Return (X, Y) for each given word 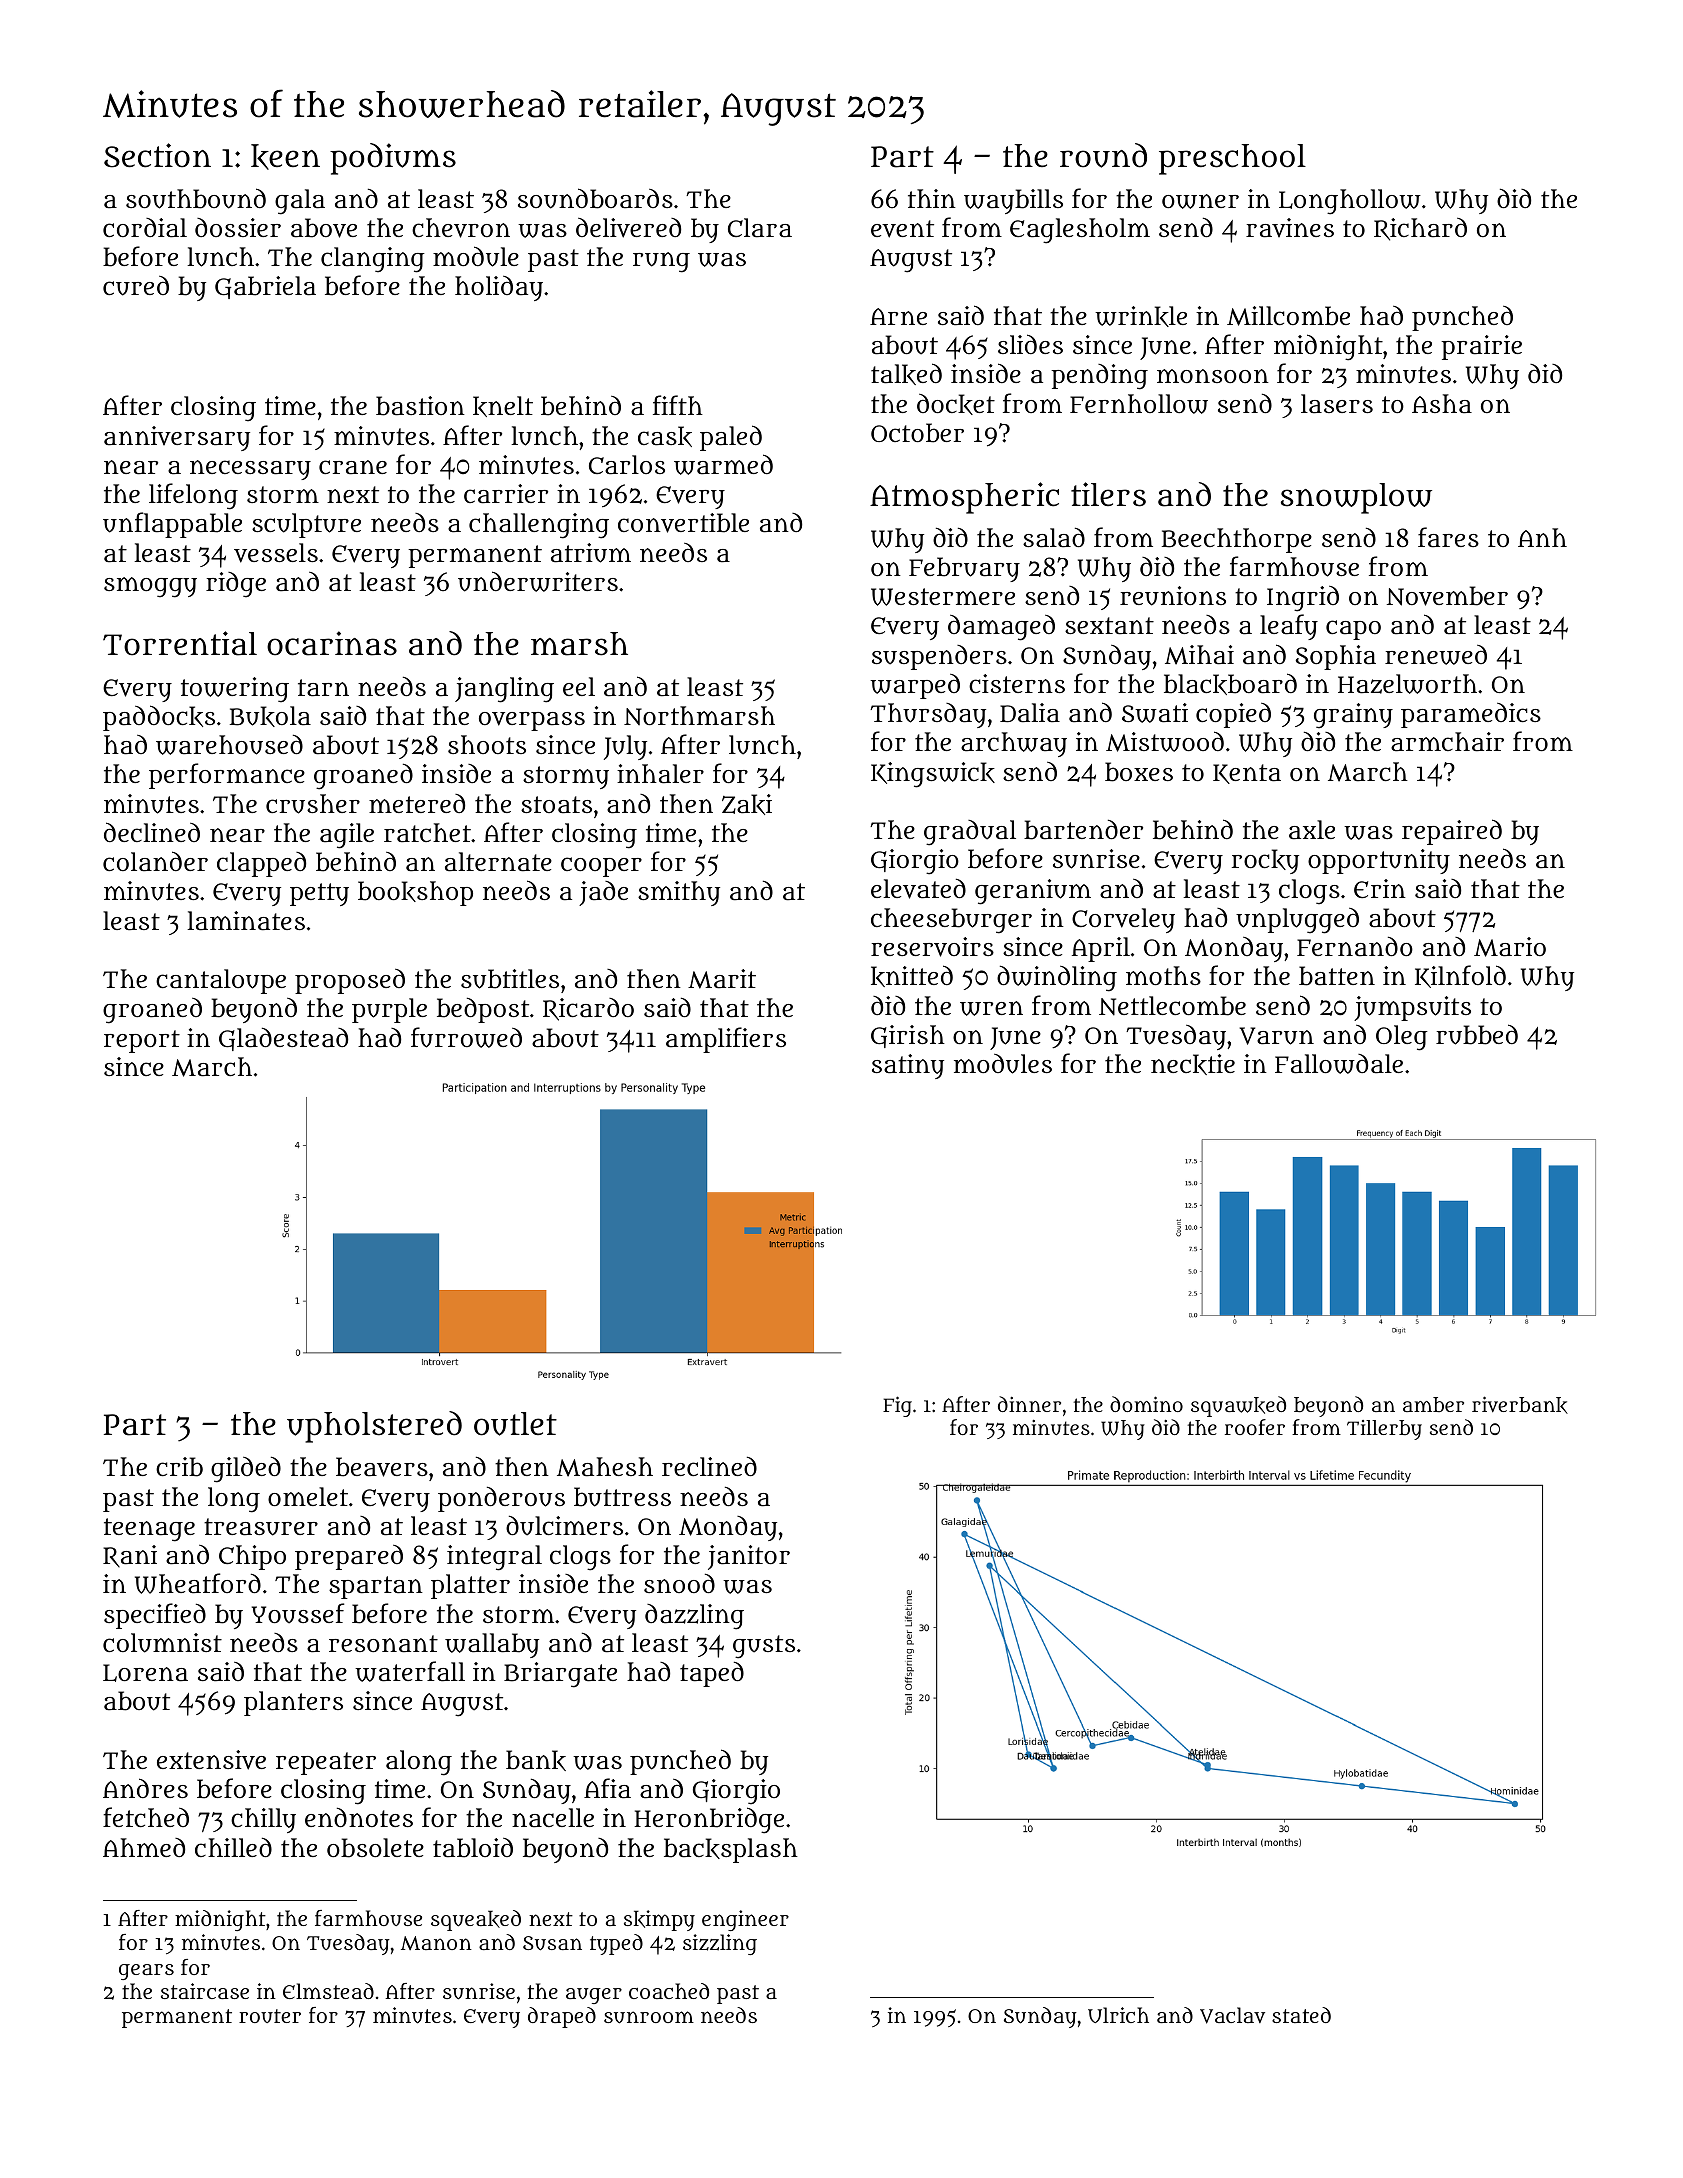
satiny (908, 1066)
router (270, 2016)
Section (157, 155)
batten (1337, 976)
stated (1301, 2015)
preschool (1232, 159)
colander (155, 861)
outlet (515, 1424)
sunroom (649, 2017)
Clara (760, 228)
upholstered (374, 1427)
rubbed (1477, 1034)
